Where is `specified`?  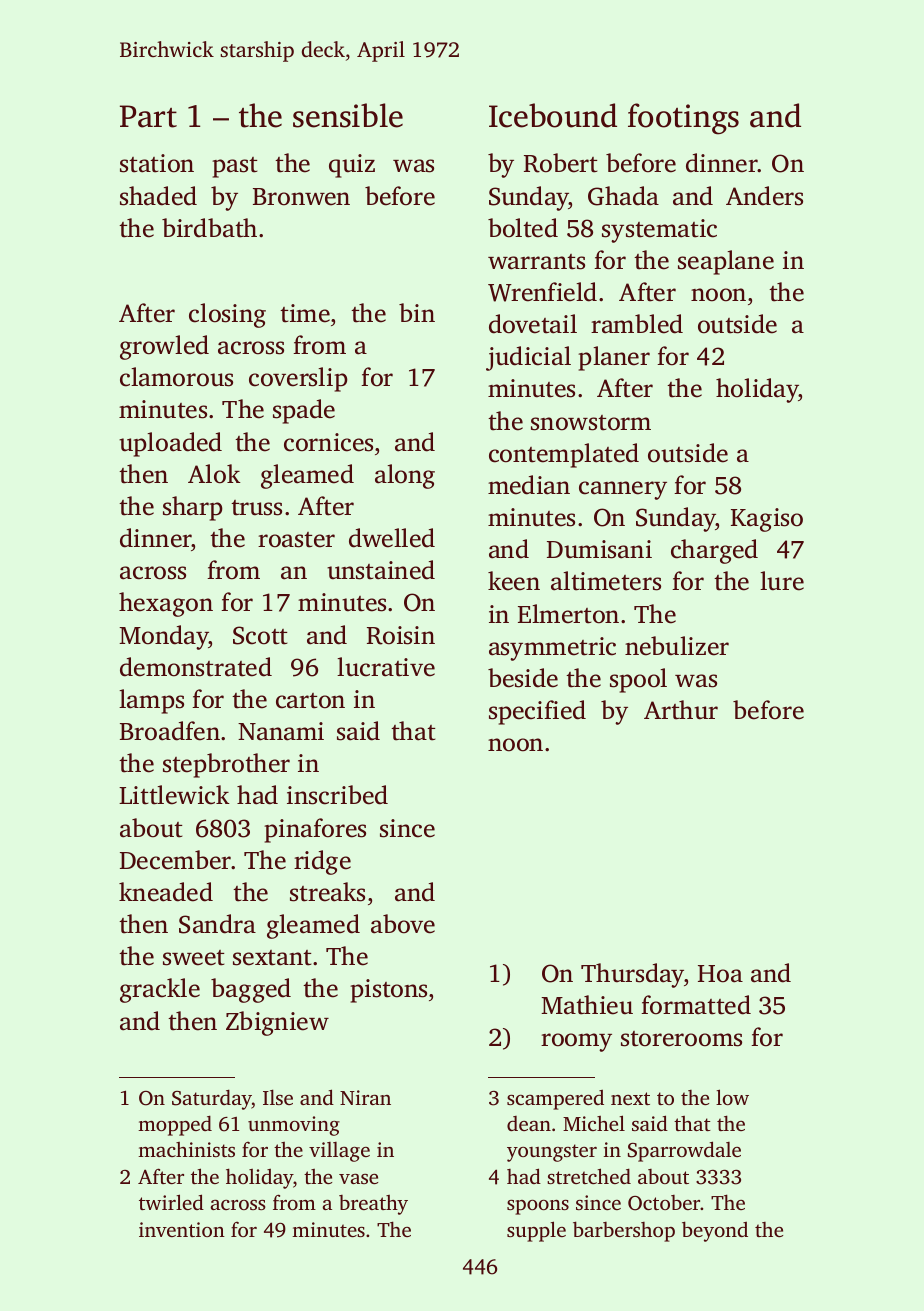 specified is located at coordinates (537, 712).
